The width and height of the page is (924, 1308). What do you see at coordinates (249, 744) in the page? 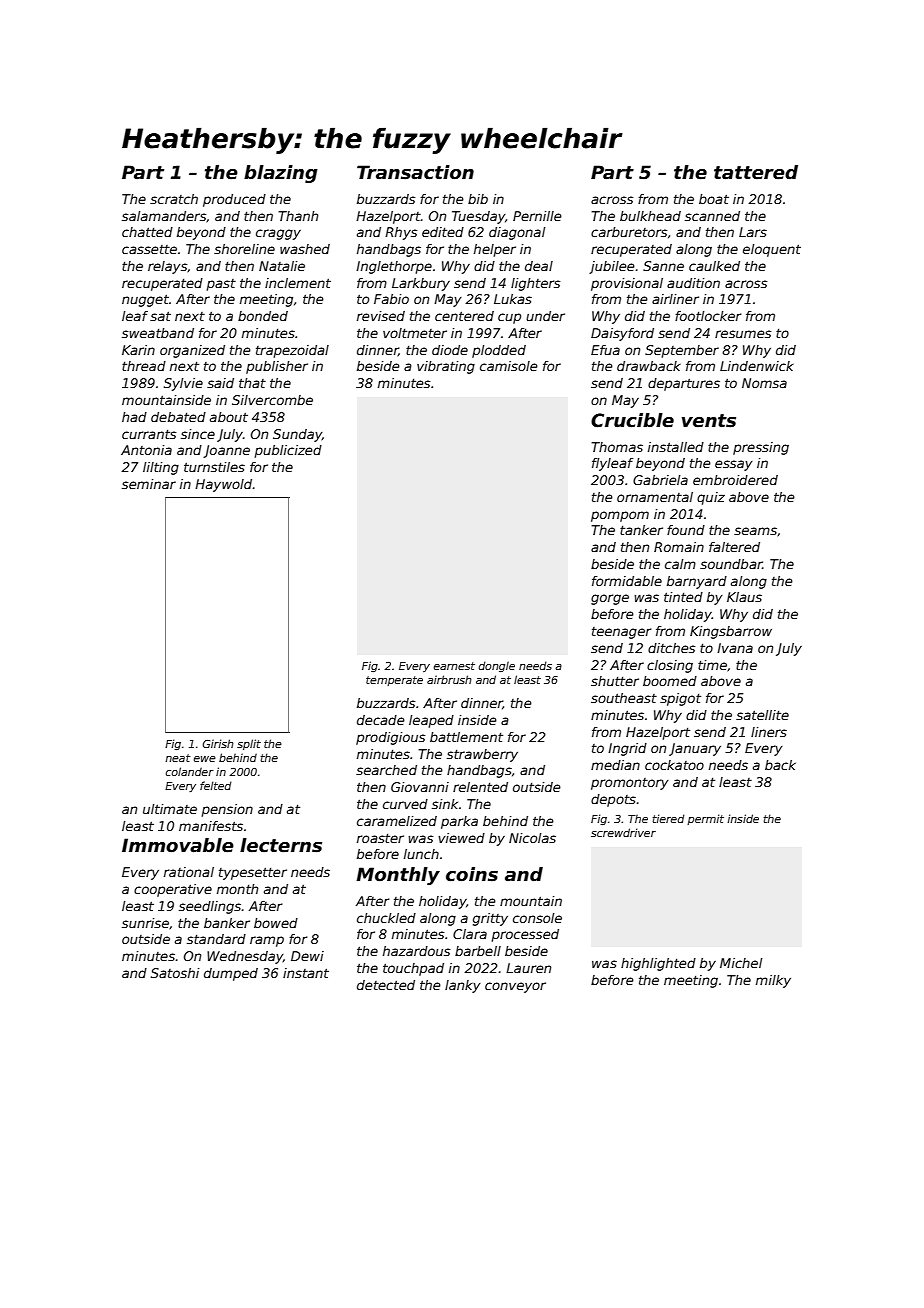
I see `split` at bounding box center [249, 744].
